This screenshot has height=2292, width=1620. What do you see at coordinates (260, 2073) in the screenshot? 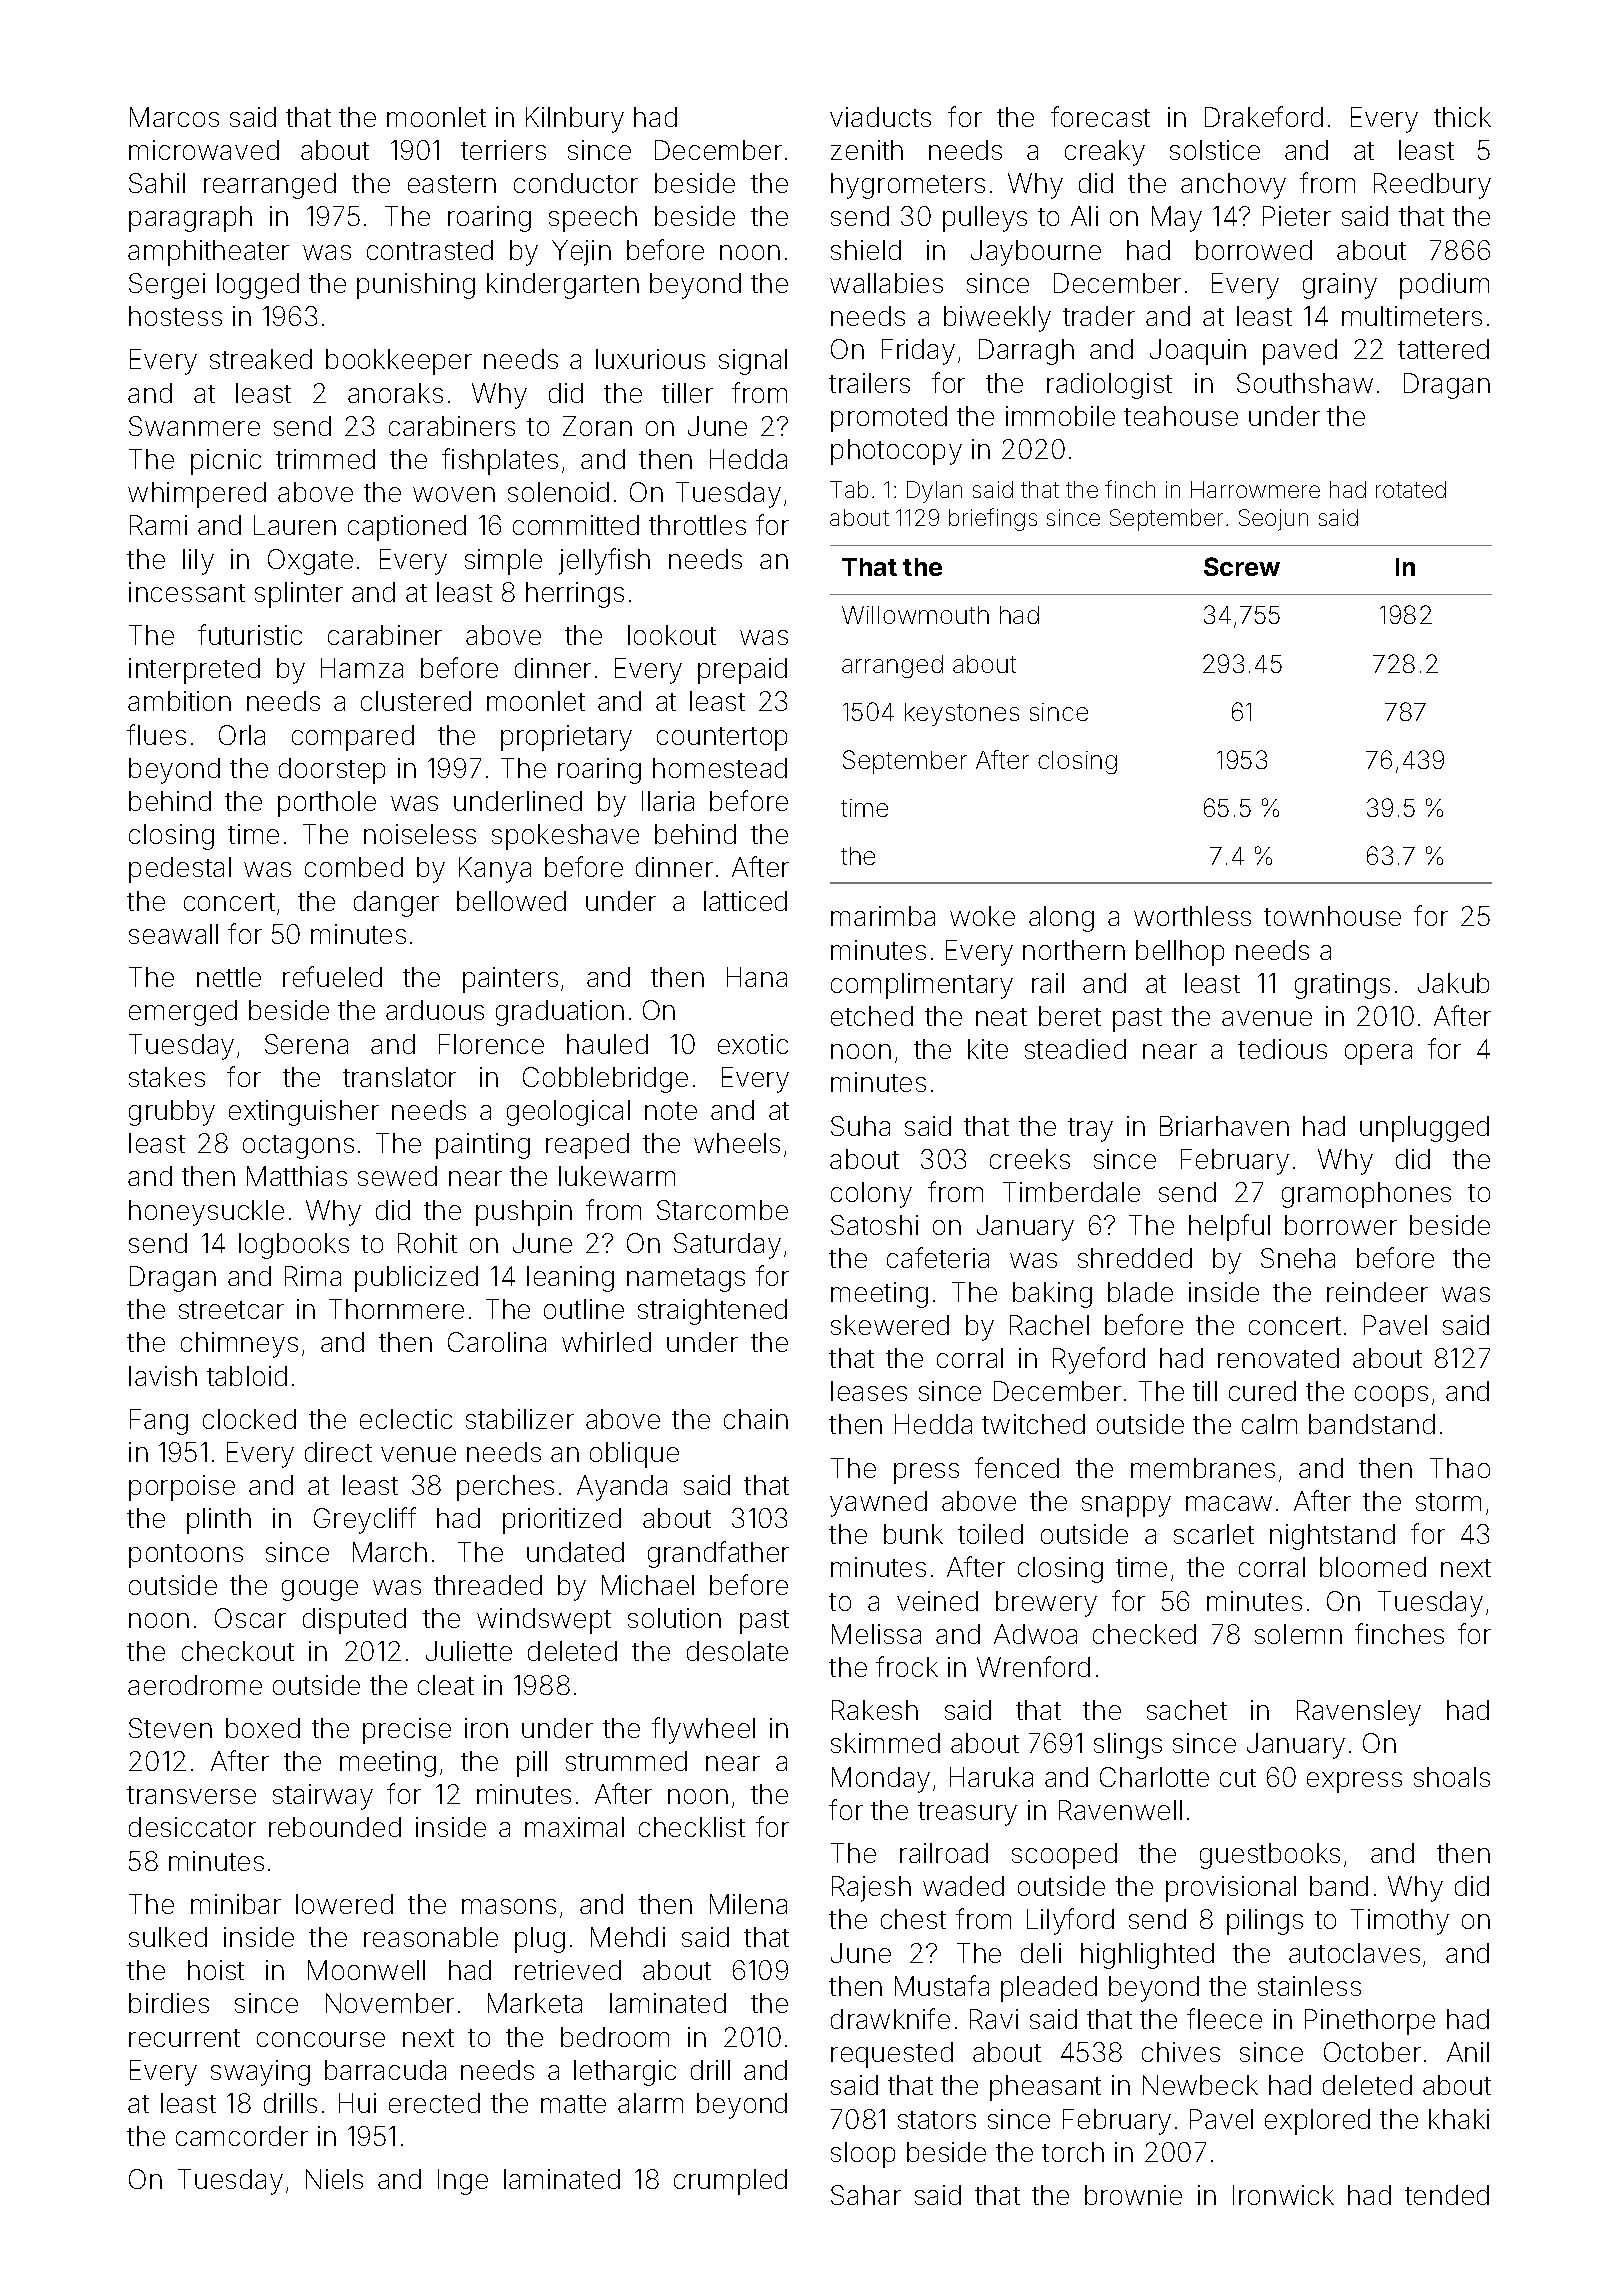
I see `swaying` at bounding box center [260, 2073].
